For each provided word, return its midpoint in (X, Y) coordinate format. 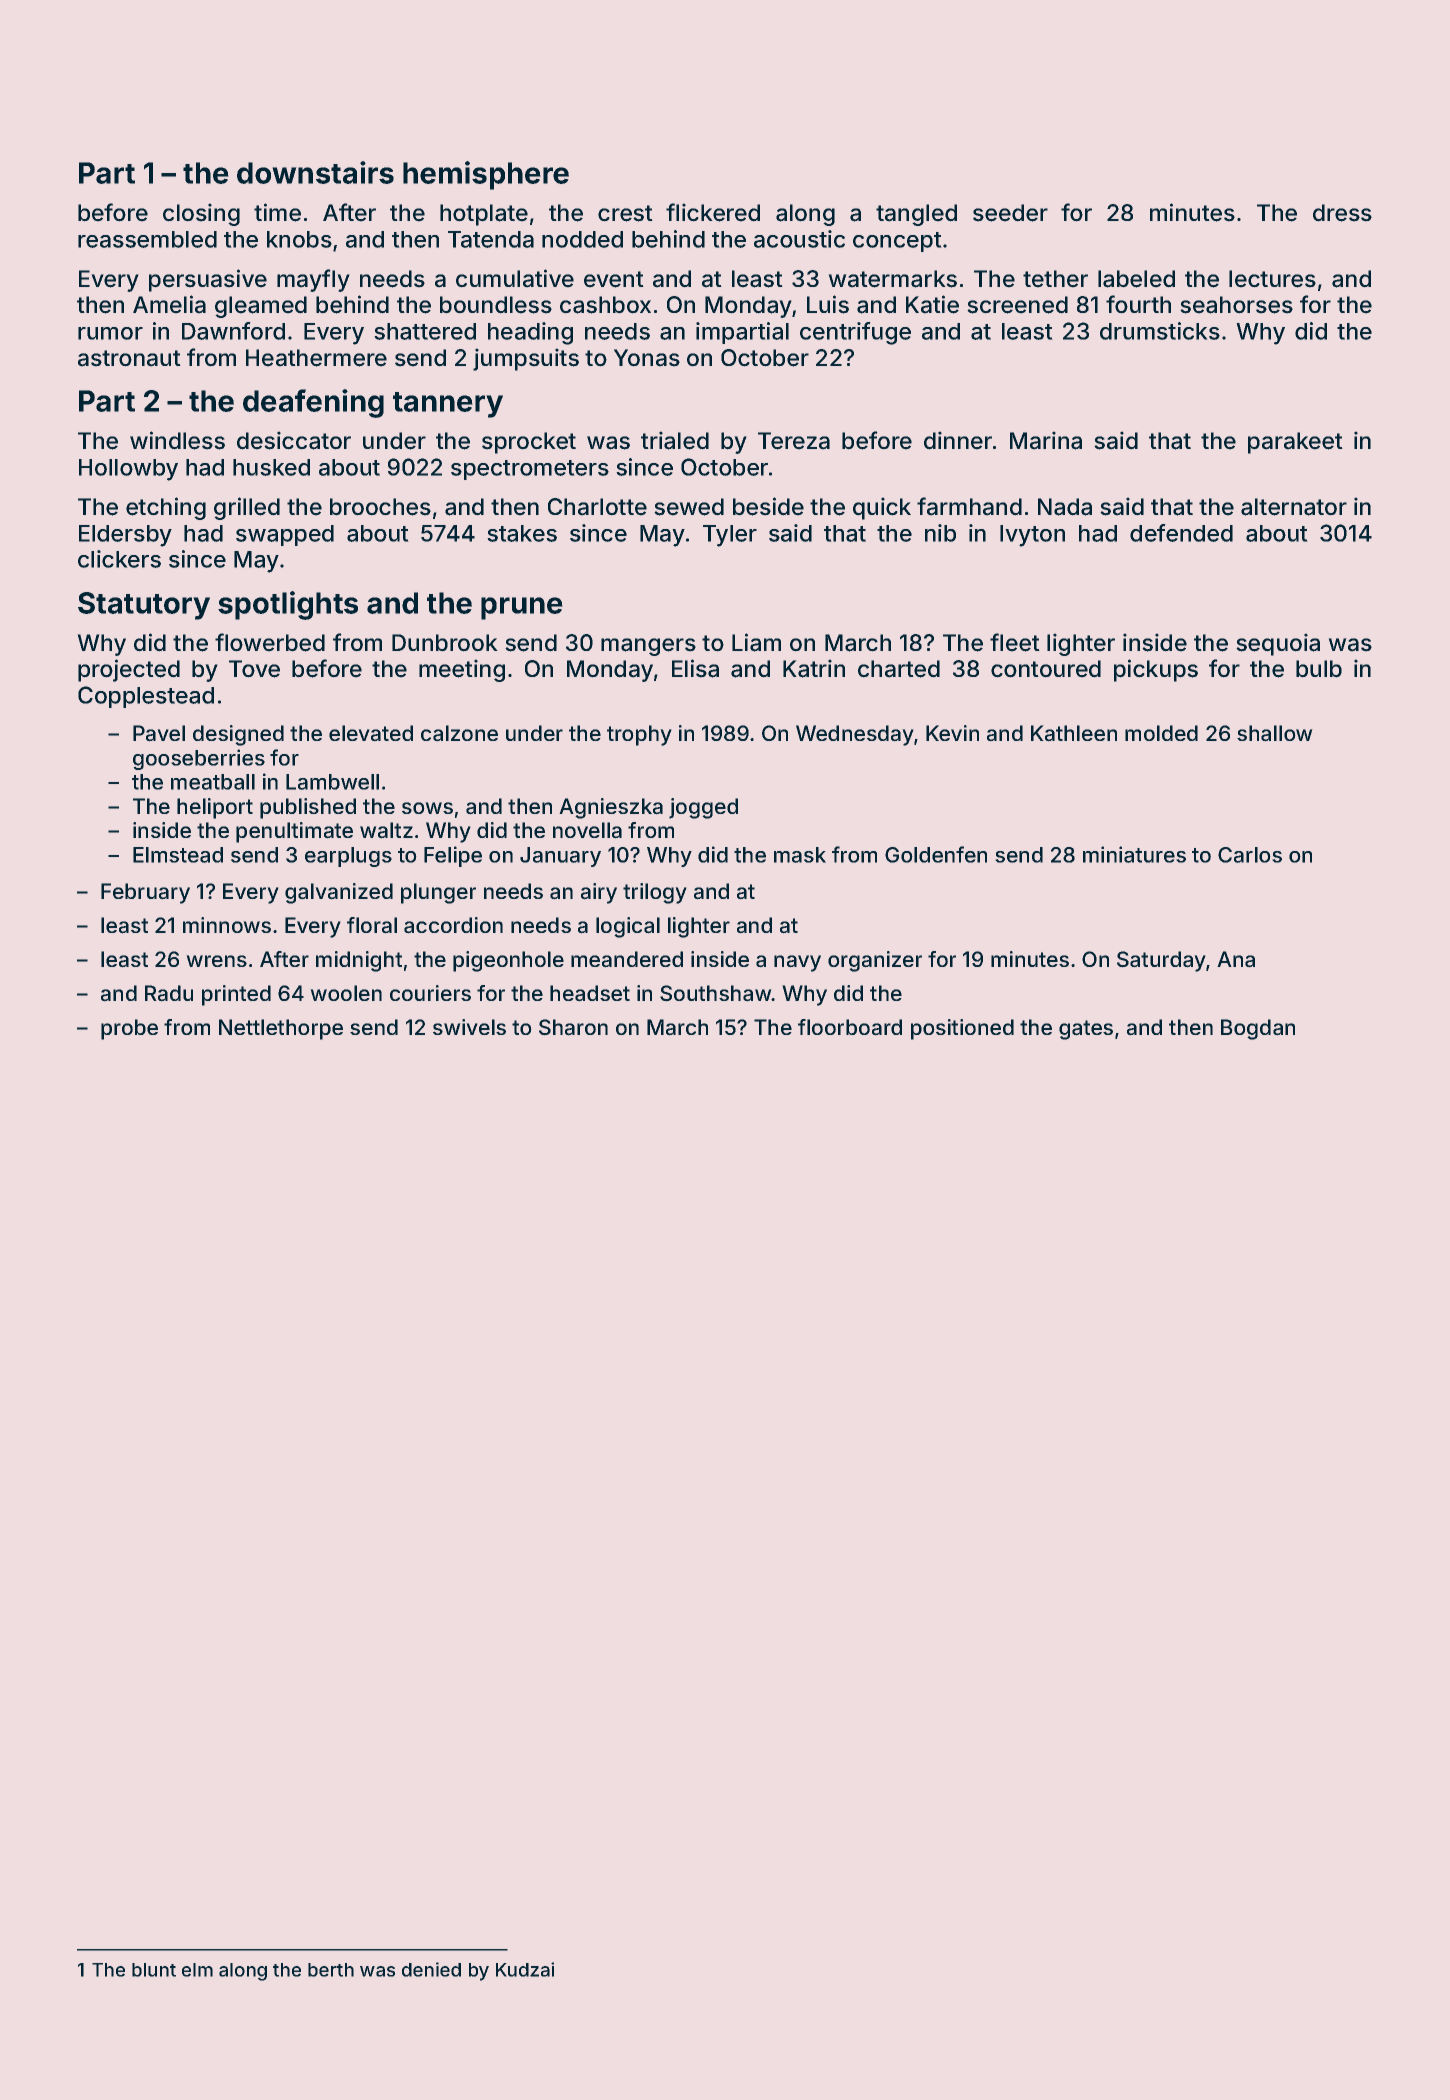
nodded (582, 239)
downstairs (315, 172)
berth (331, 1970)
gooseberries (199, 759)
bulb (1319, 669)
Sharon (573, 1027)
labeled (1136, 279)
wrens (216, 961)
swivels (469, 1027)
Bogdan (1258, 1029)
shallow (1275, 733)
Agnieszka (611, 808)
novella (587, 830)
